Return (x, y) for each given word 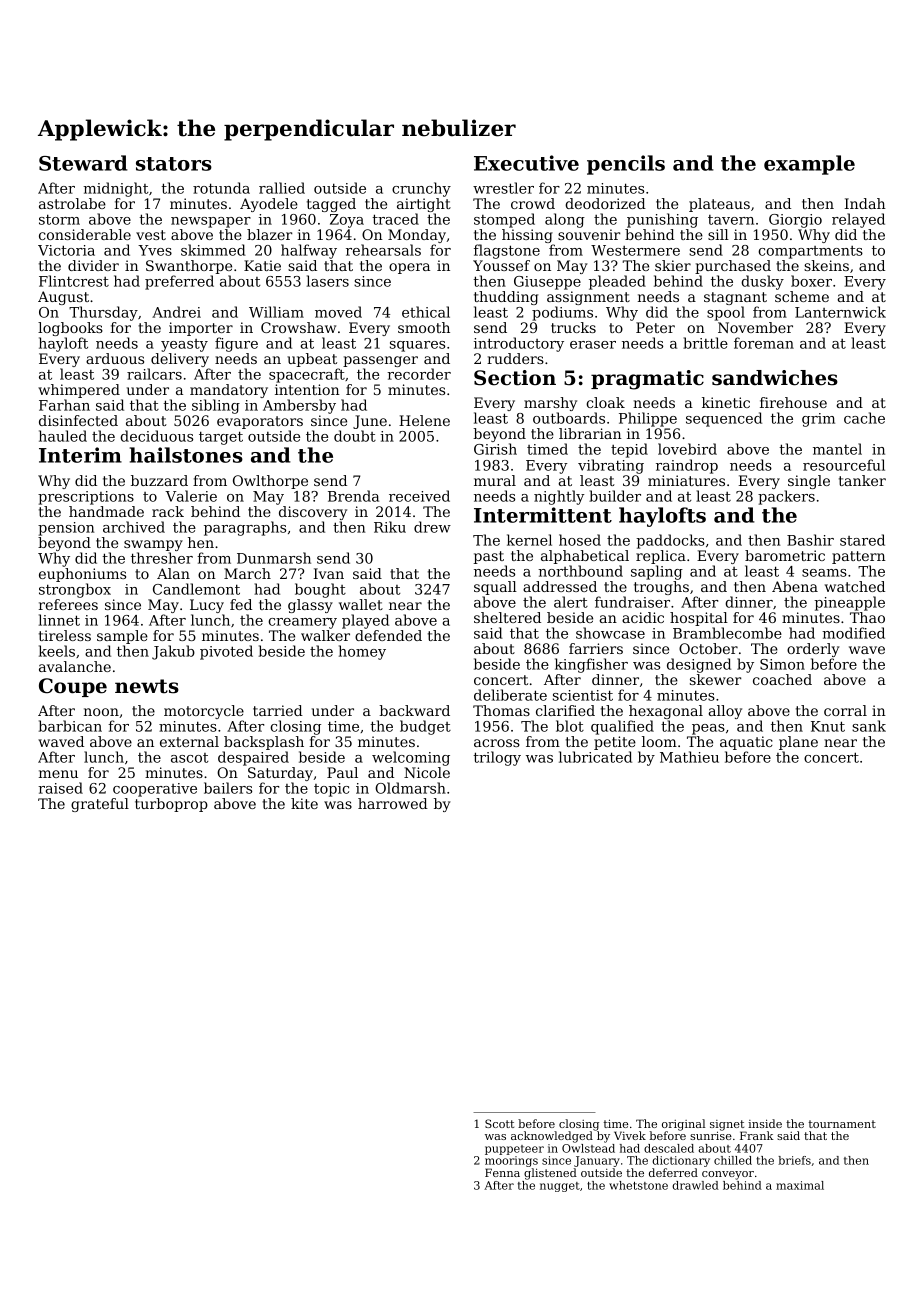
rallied (282, 188)
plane (798, 743)
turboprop (171, 805)
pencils (626, 165)
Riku (390, 527)
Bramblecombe (727, 633)
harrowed (393, 803)
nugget (560, 1187)
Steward (83, 163)
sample (122, 637)
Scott (499, 1123)
